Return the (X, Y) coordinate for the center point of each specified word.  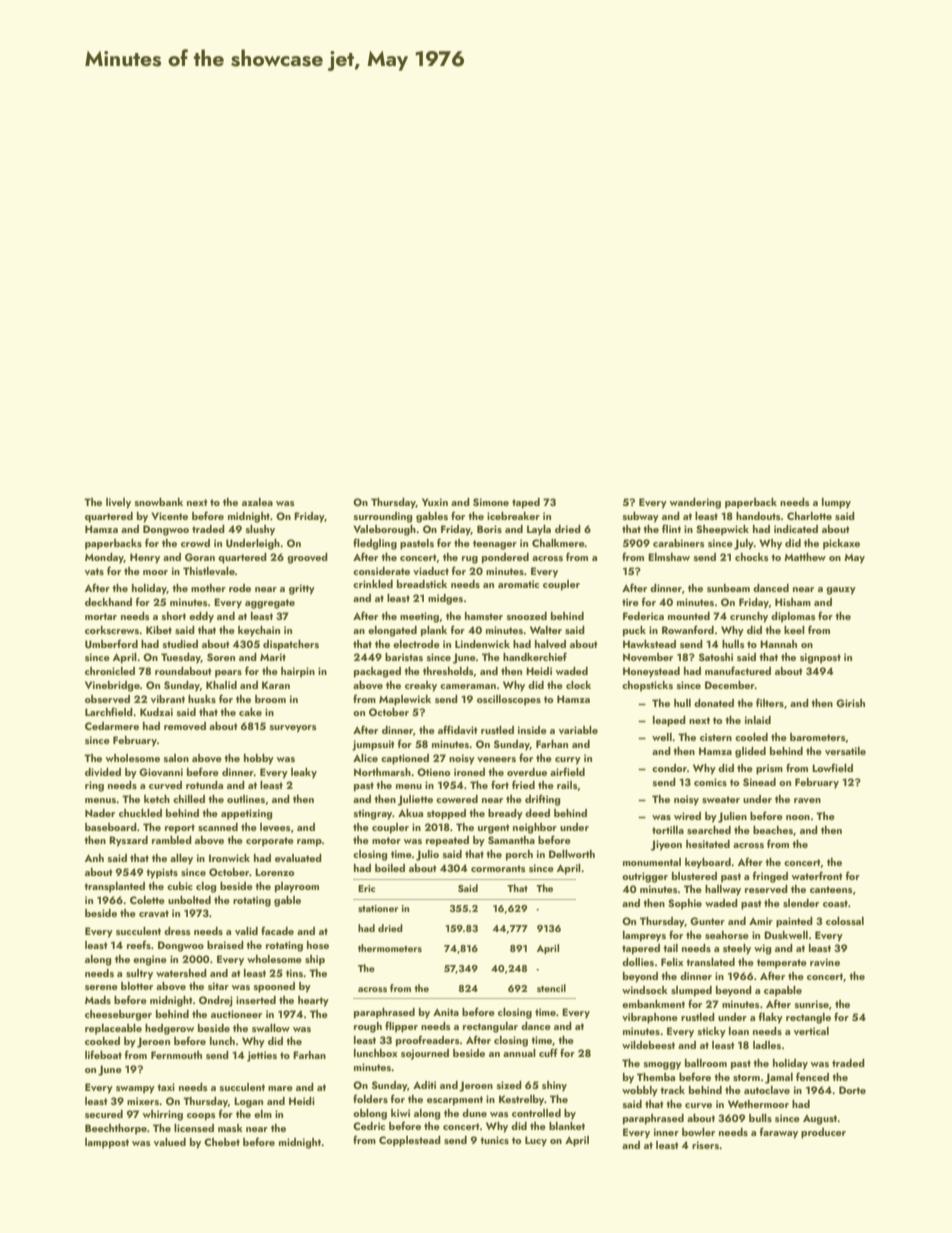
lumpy (836, 503)
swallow (271, 1028)
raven (807, 800)
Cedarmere (112, 726)
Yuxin (435, 502)
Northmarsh (382, 772)
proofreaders (428, 1041)
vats (94, 571)
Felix (672, 962)
